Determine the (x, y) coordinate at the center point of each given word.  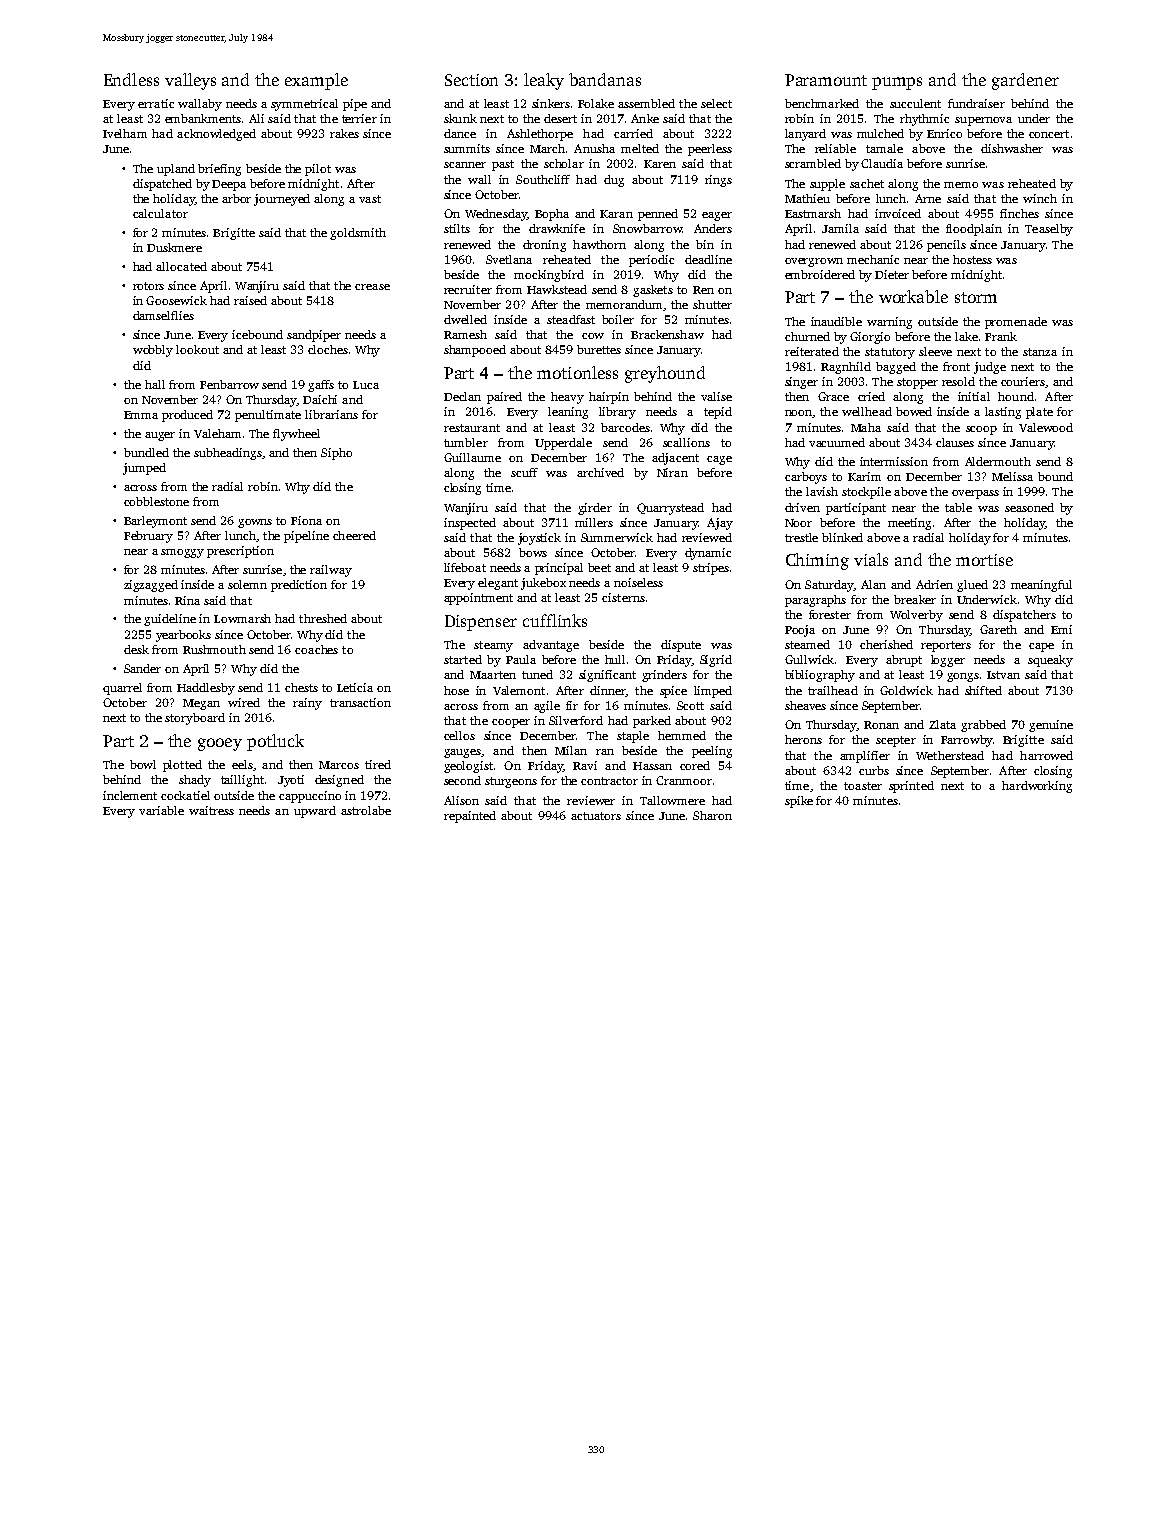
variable (161, 810)
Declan (462, 396)
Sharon (712, 815)
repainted (470, 817)
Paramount (826, 80)
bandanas (605, 79)
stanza (1040, 352)
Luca (366, 385)
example (316, 81)
